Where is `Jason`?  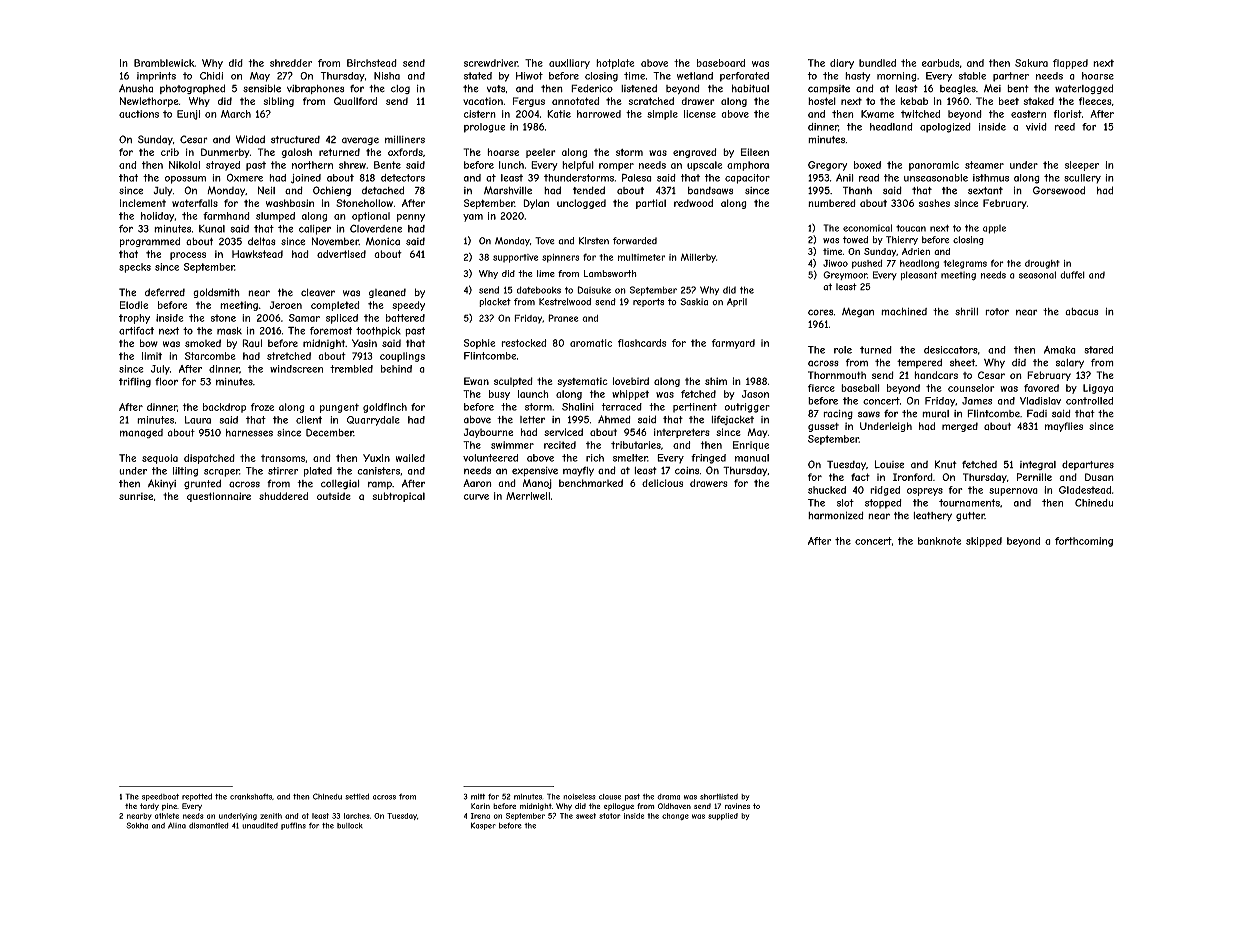 Jason is located at coordinates (755, 394).
